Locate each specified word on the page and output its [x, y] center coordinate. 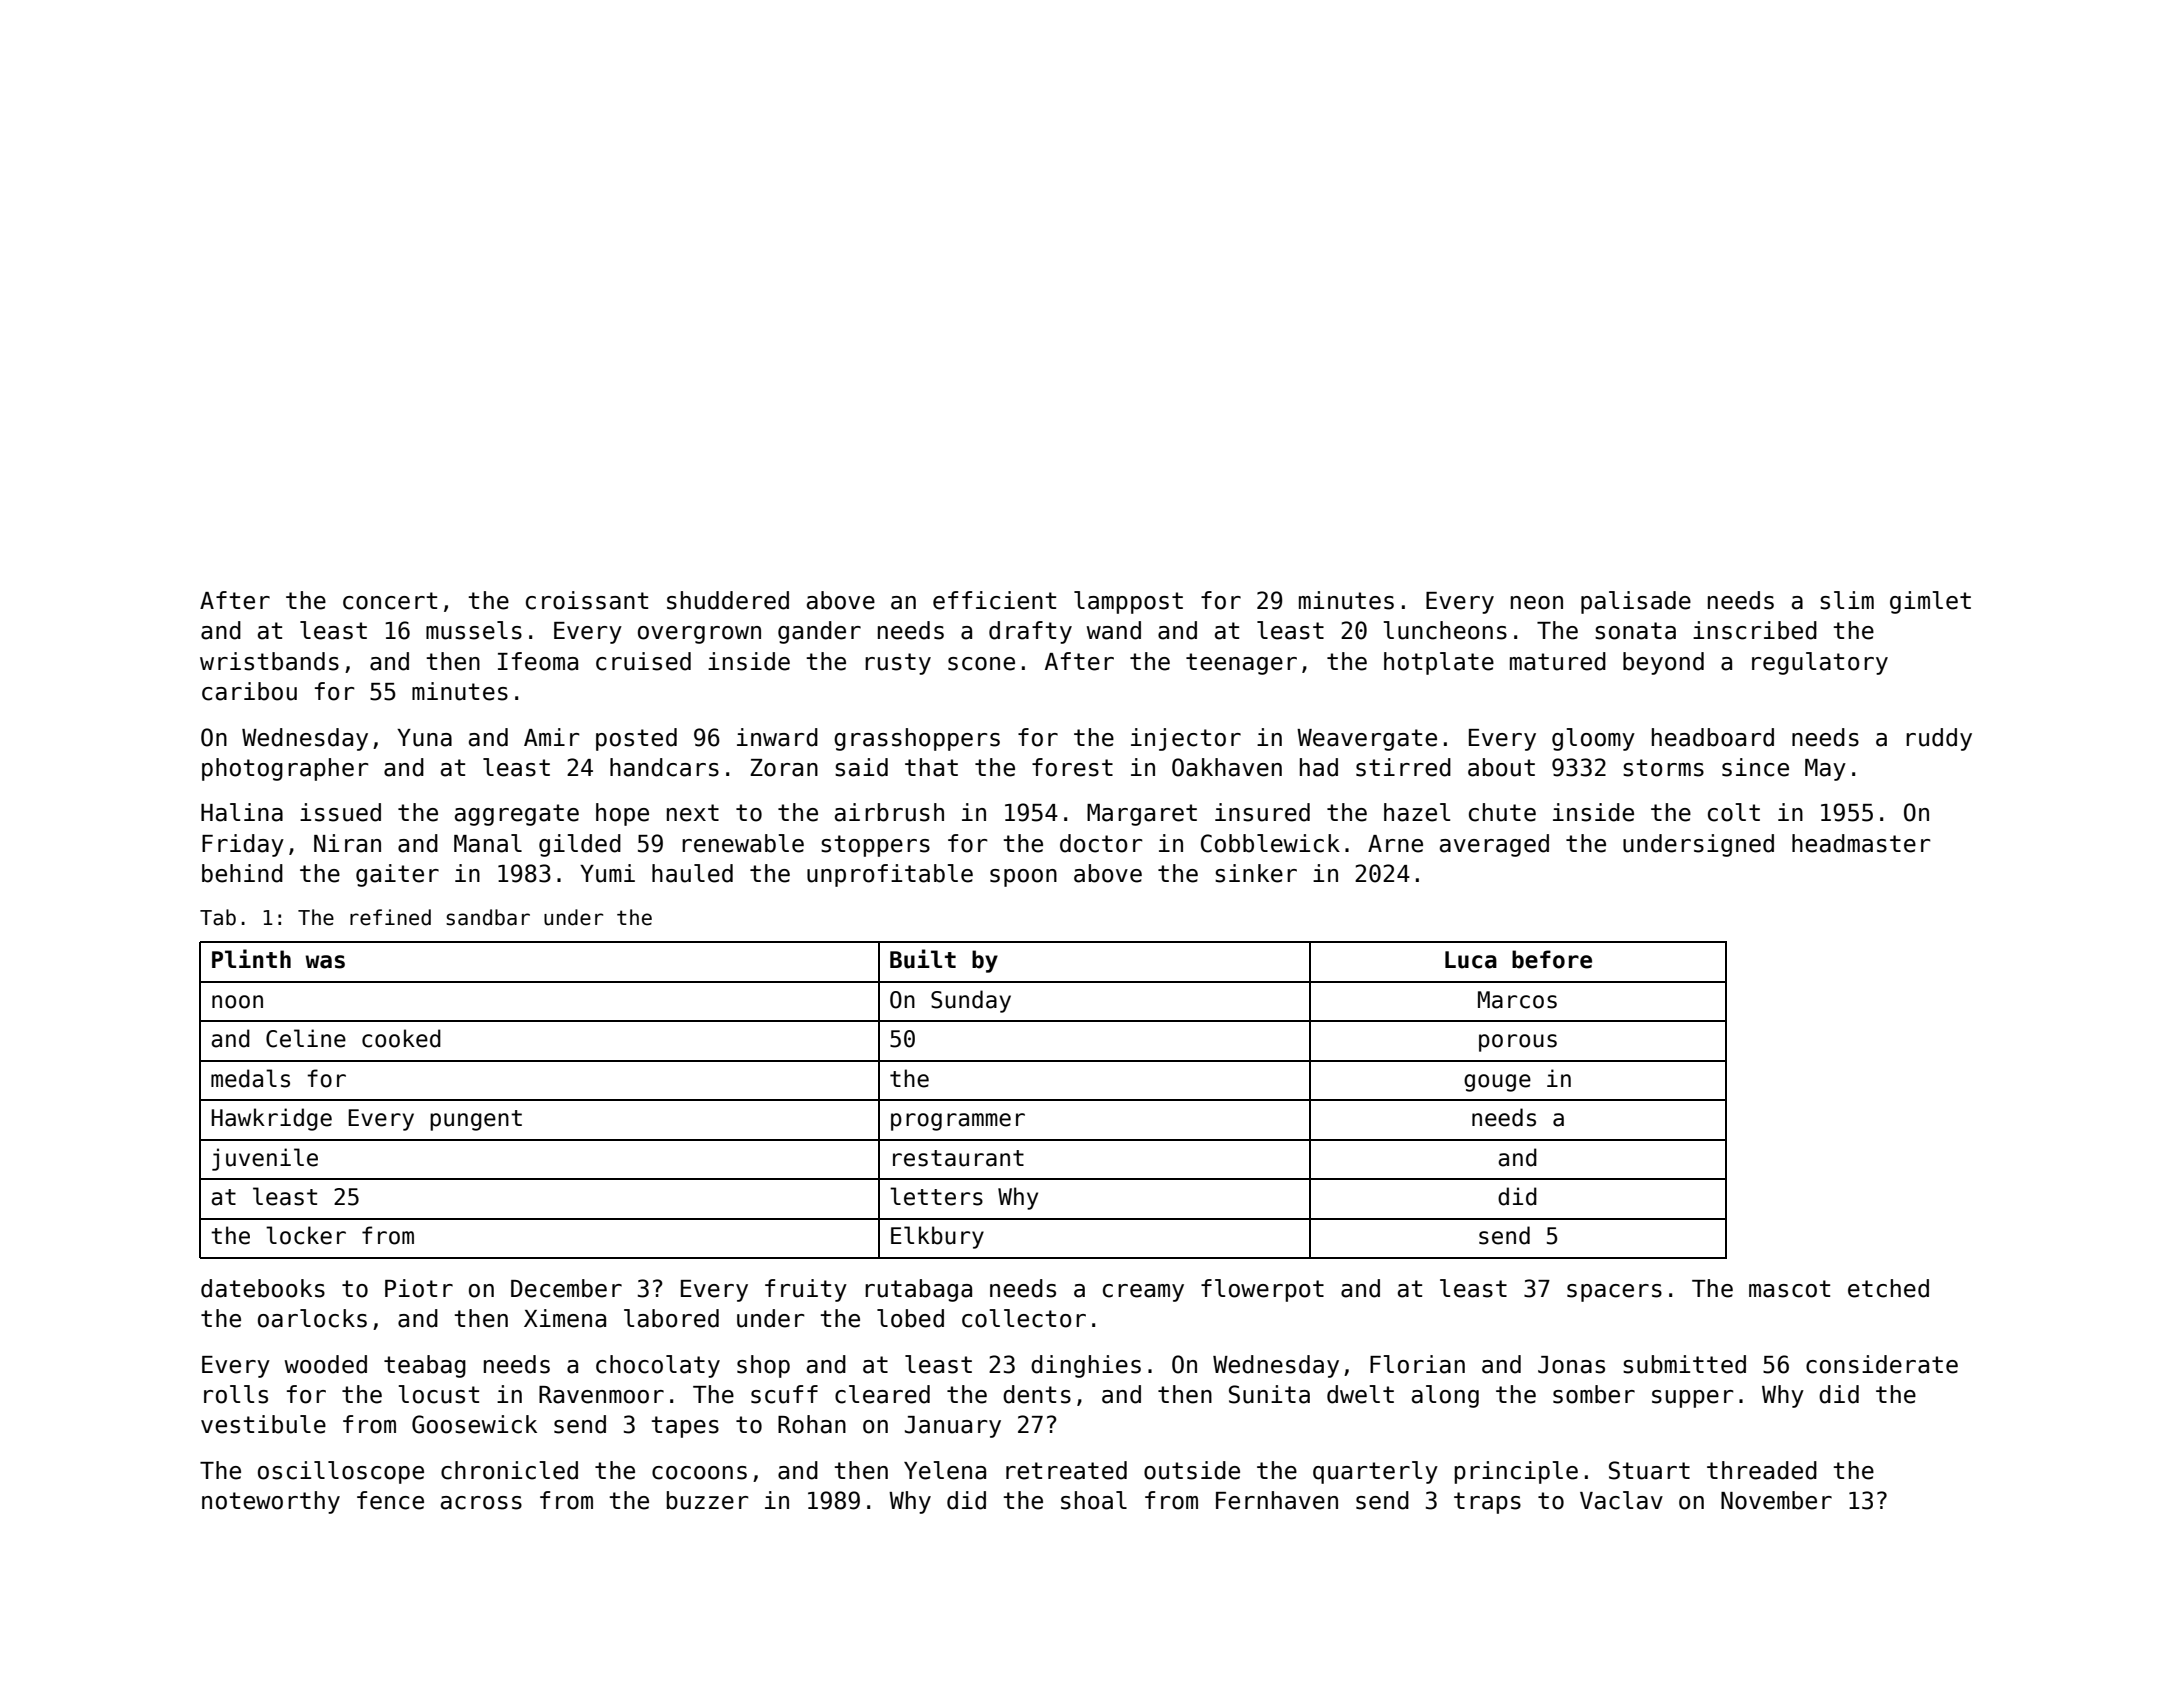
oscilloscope [341, 1472]
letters [936, 1196]
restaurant [958, 1158]
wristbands [269, 661]
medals [250, 1078]
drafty [1030, 632]
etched [1888, 1288]
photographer [285, 769]
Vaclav [1621, 1500]
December [566, 1288]
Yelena [945, 1470]
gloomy [1593, 739]
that [931, 767]
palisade [1636, 602]
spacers [1614, 1293]
